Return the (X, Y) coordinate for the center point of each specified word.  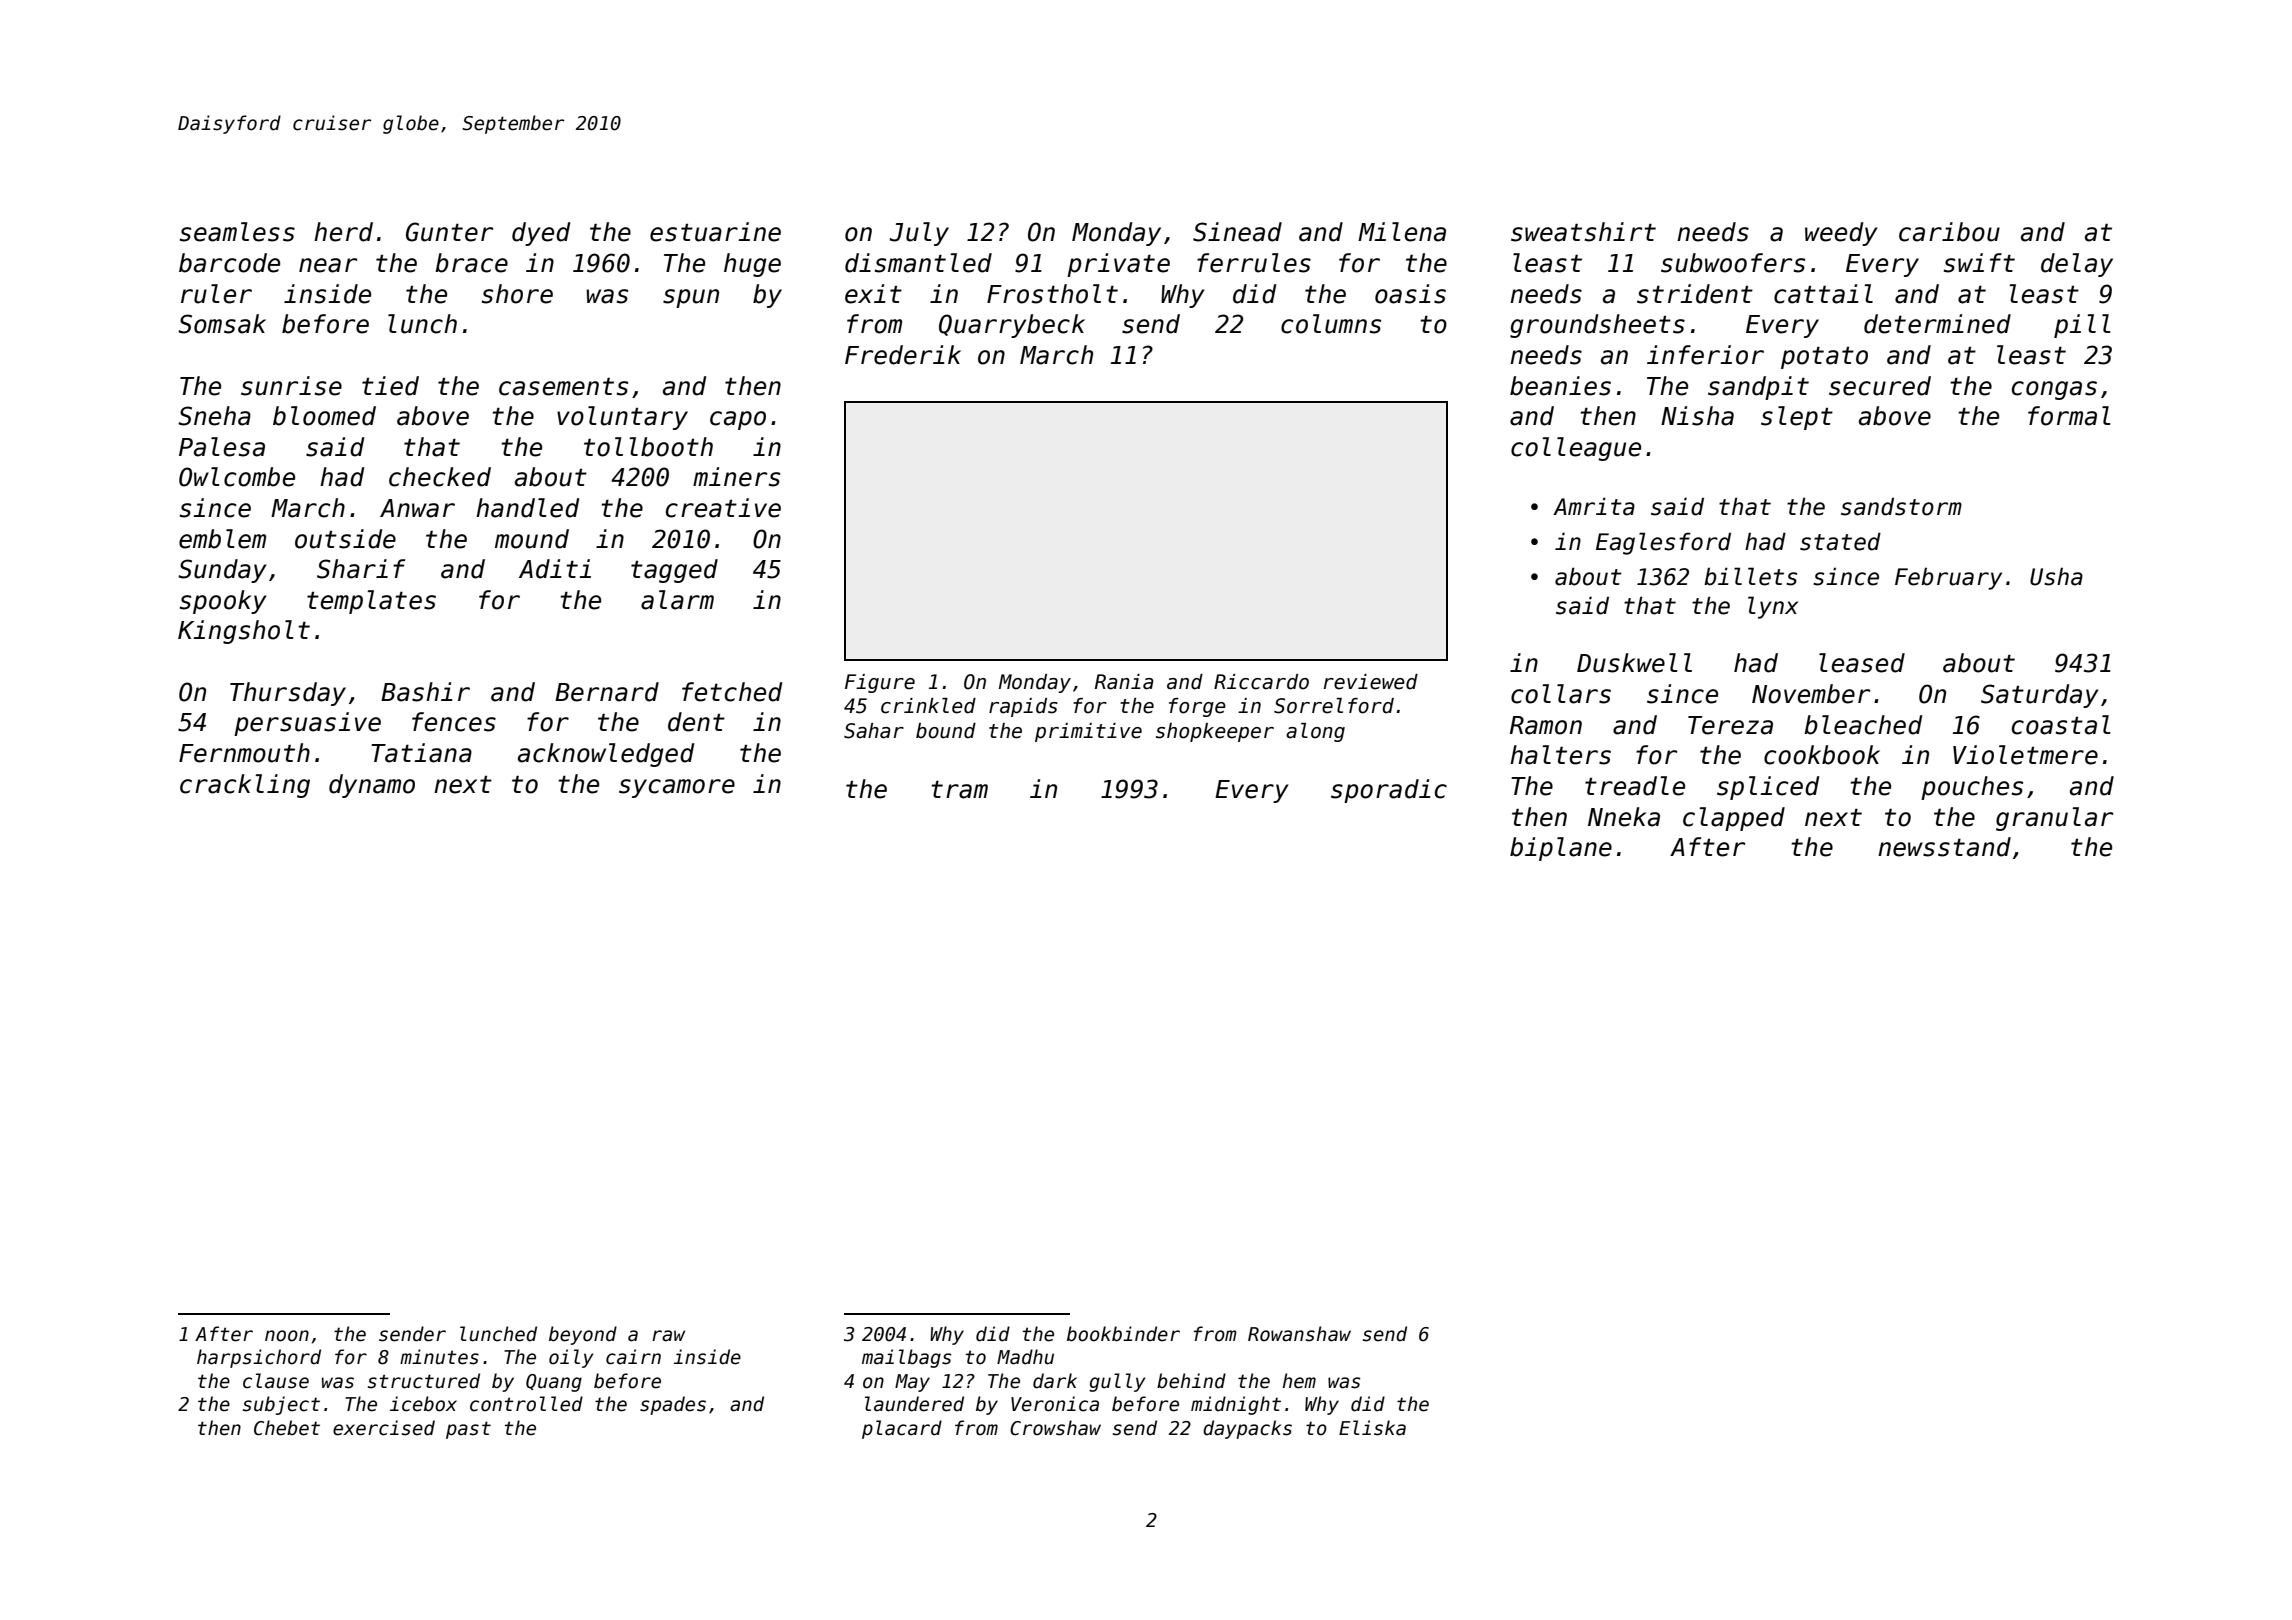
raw (668, 1336)
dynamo (372, 786)
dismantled (918, 263)
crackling (245, 786)
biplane (1561, 849)
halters (1560, 755)
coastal (2061, 725)
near (328, 265)
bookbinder (1123, 1334)
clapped (1734, 819)
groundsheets (1597, 326)
